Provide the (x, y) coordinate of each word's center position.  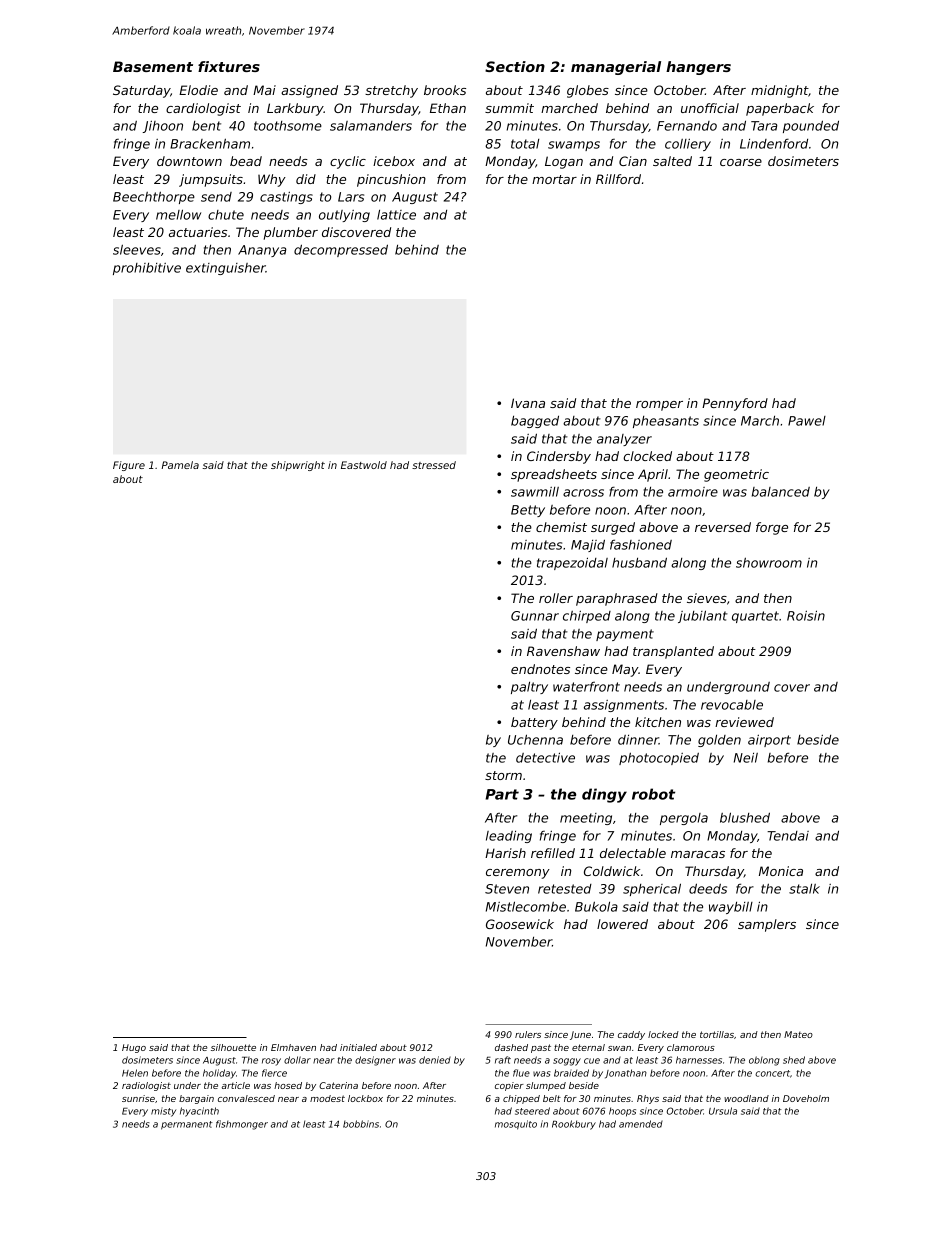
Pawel (807, 421)
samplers (767, 925)
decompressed (341, 250)
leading (509, 837)
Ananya (262, 251)
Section (515, 66)
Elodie (198, 90)
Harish (505, 853)
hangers (698, 68)
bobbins (361, 1124)
